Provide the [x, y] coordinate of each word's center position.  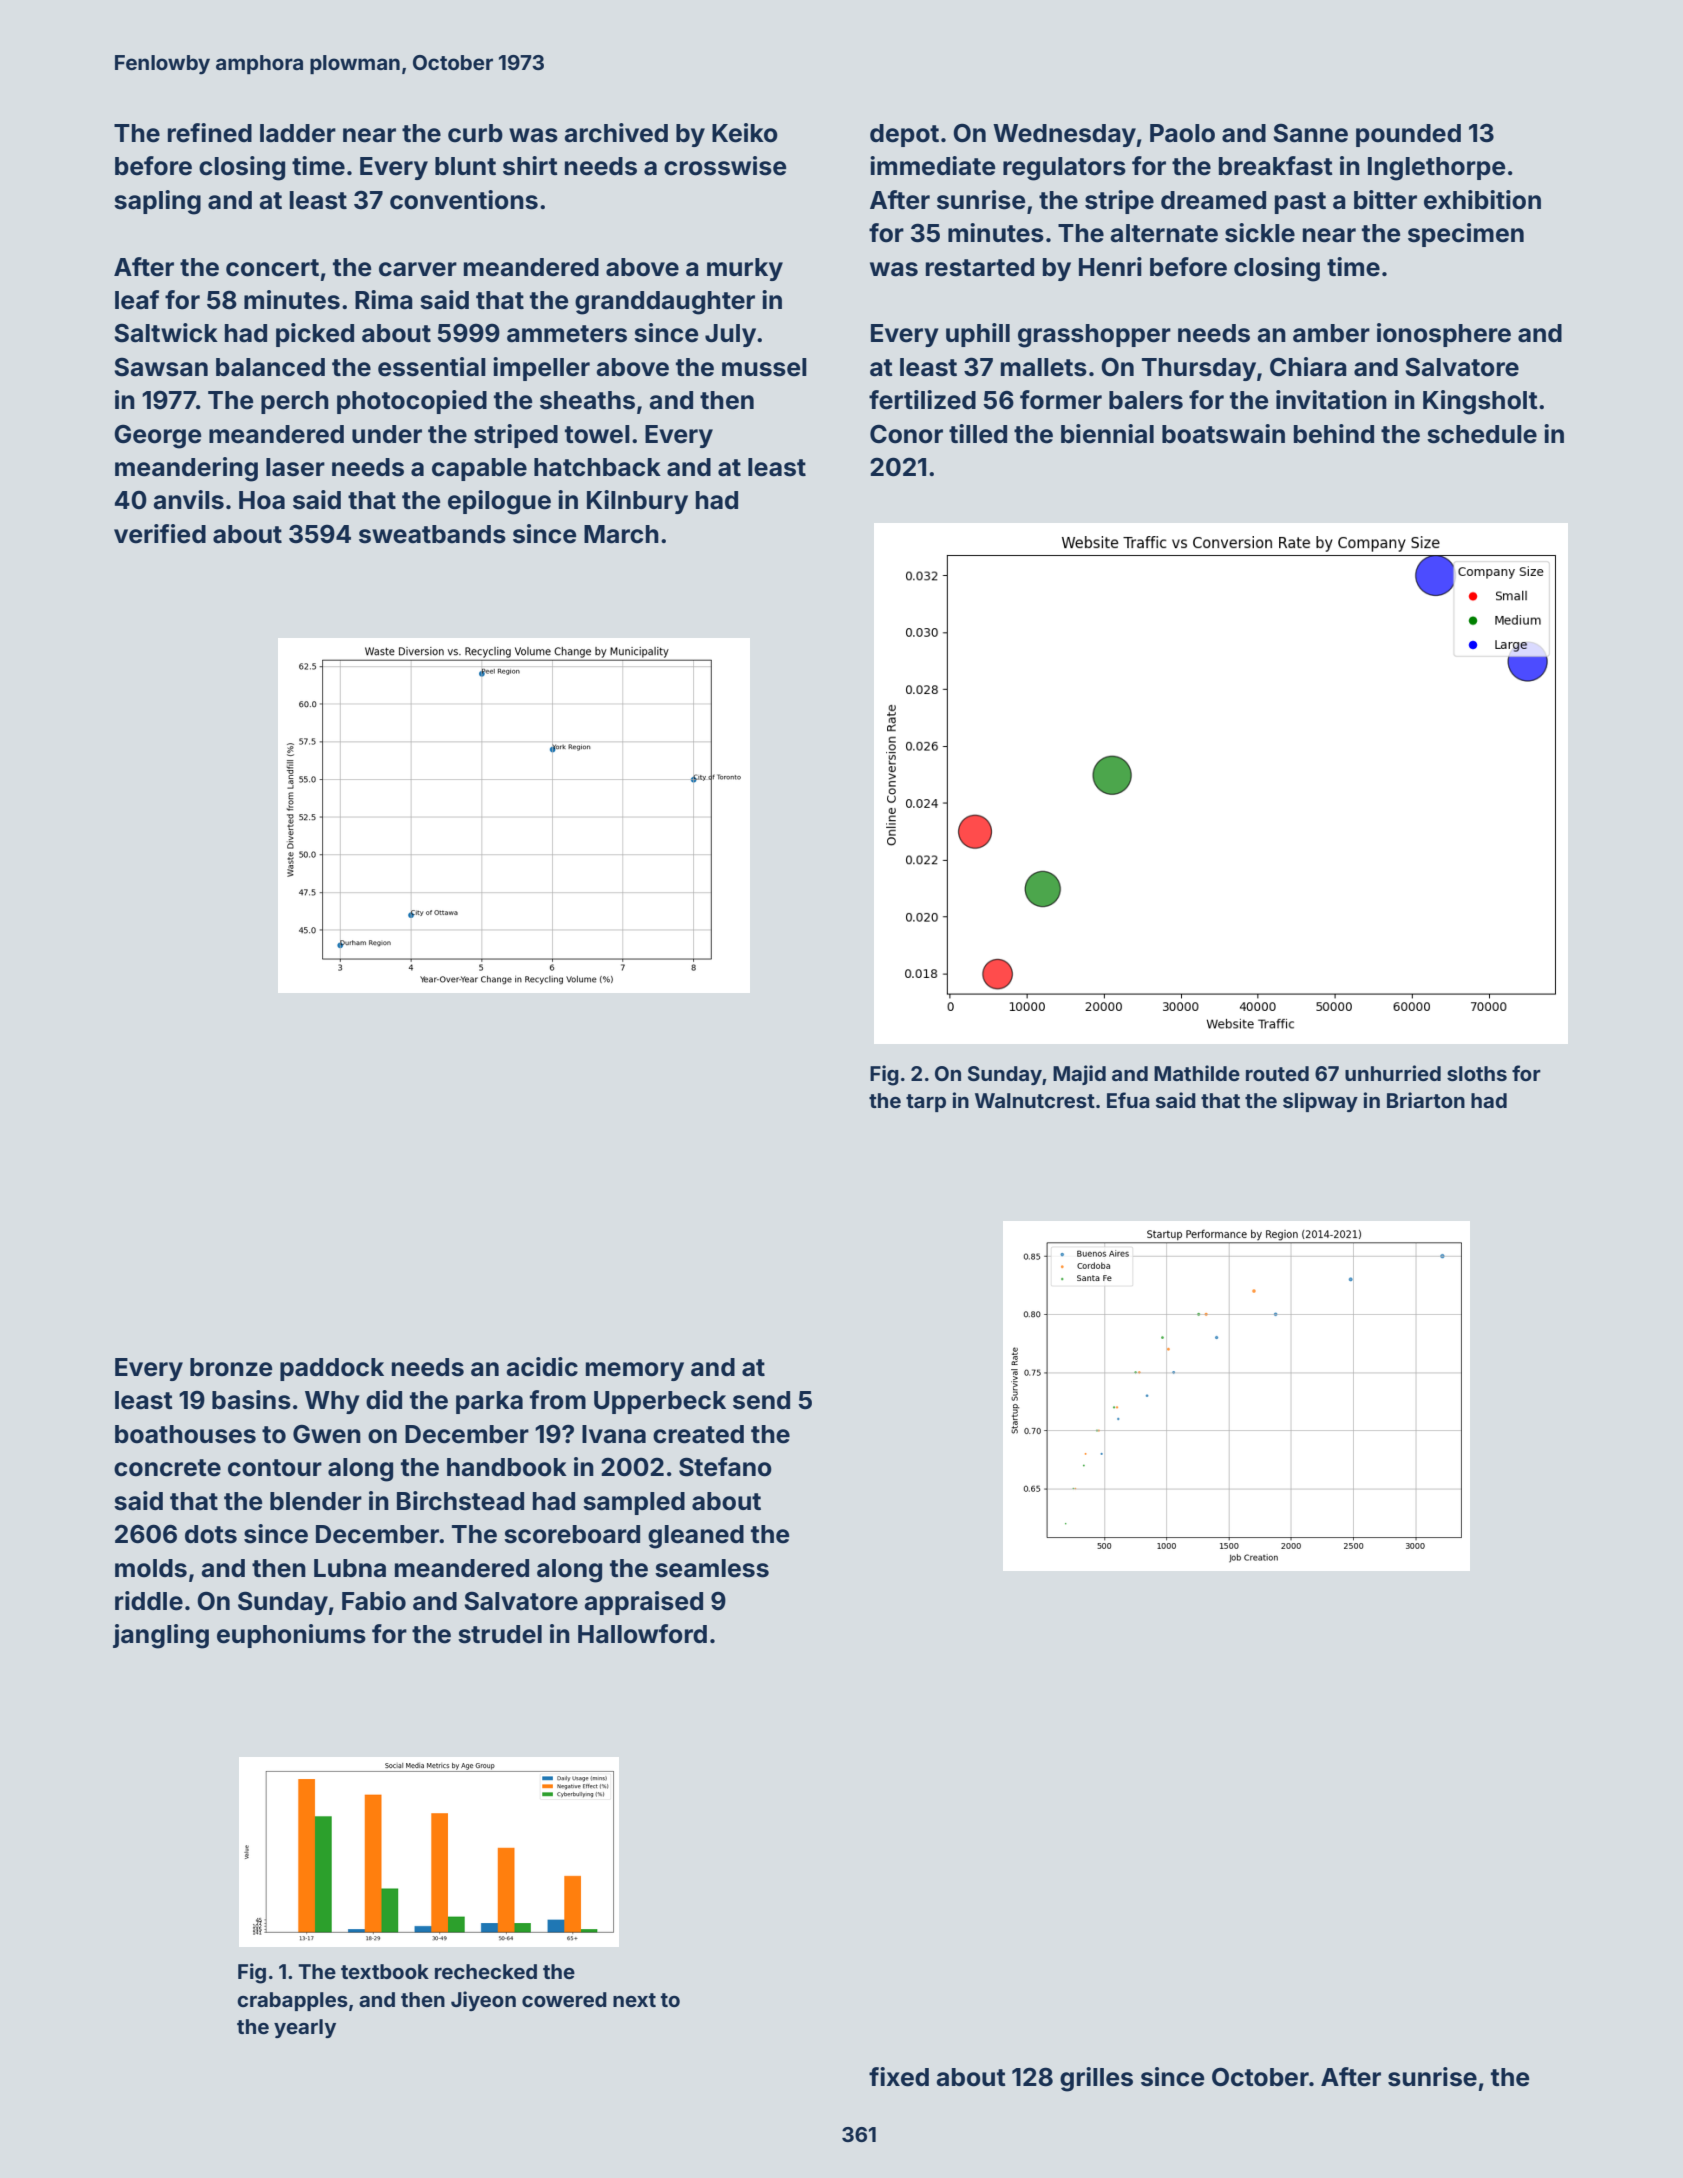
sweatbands [432, 534]
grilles [1096, 2079]
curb [475, 133]
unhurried [1393, 1073]
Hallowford [642, 1634]
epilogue [499, 502]
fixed [899, 2077]
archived [616, 133]
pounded [1408, 135]
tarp [926, 1103]
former [1061, 400]
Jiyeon [483, 2001]
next [634, 2000]
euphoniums [291, 1636]
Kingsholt [1480, 402]
